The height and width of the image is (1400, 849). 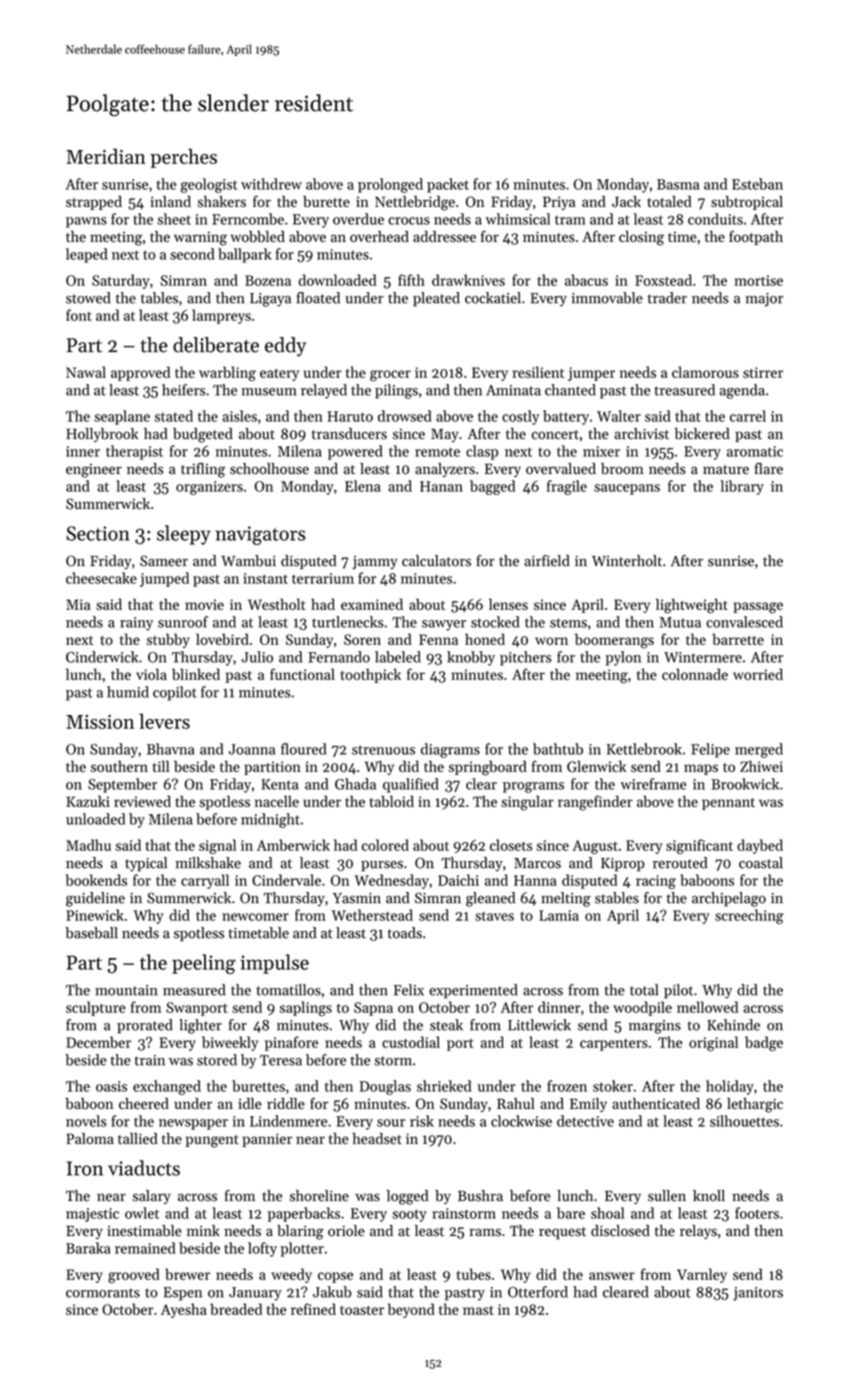 What do you see at coordinates (444, 1086) in the image?
I see `shrieked` at bounding box center [444, 1086].
